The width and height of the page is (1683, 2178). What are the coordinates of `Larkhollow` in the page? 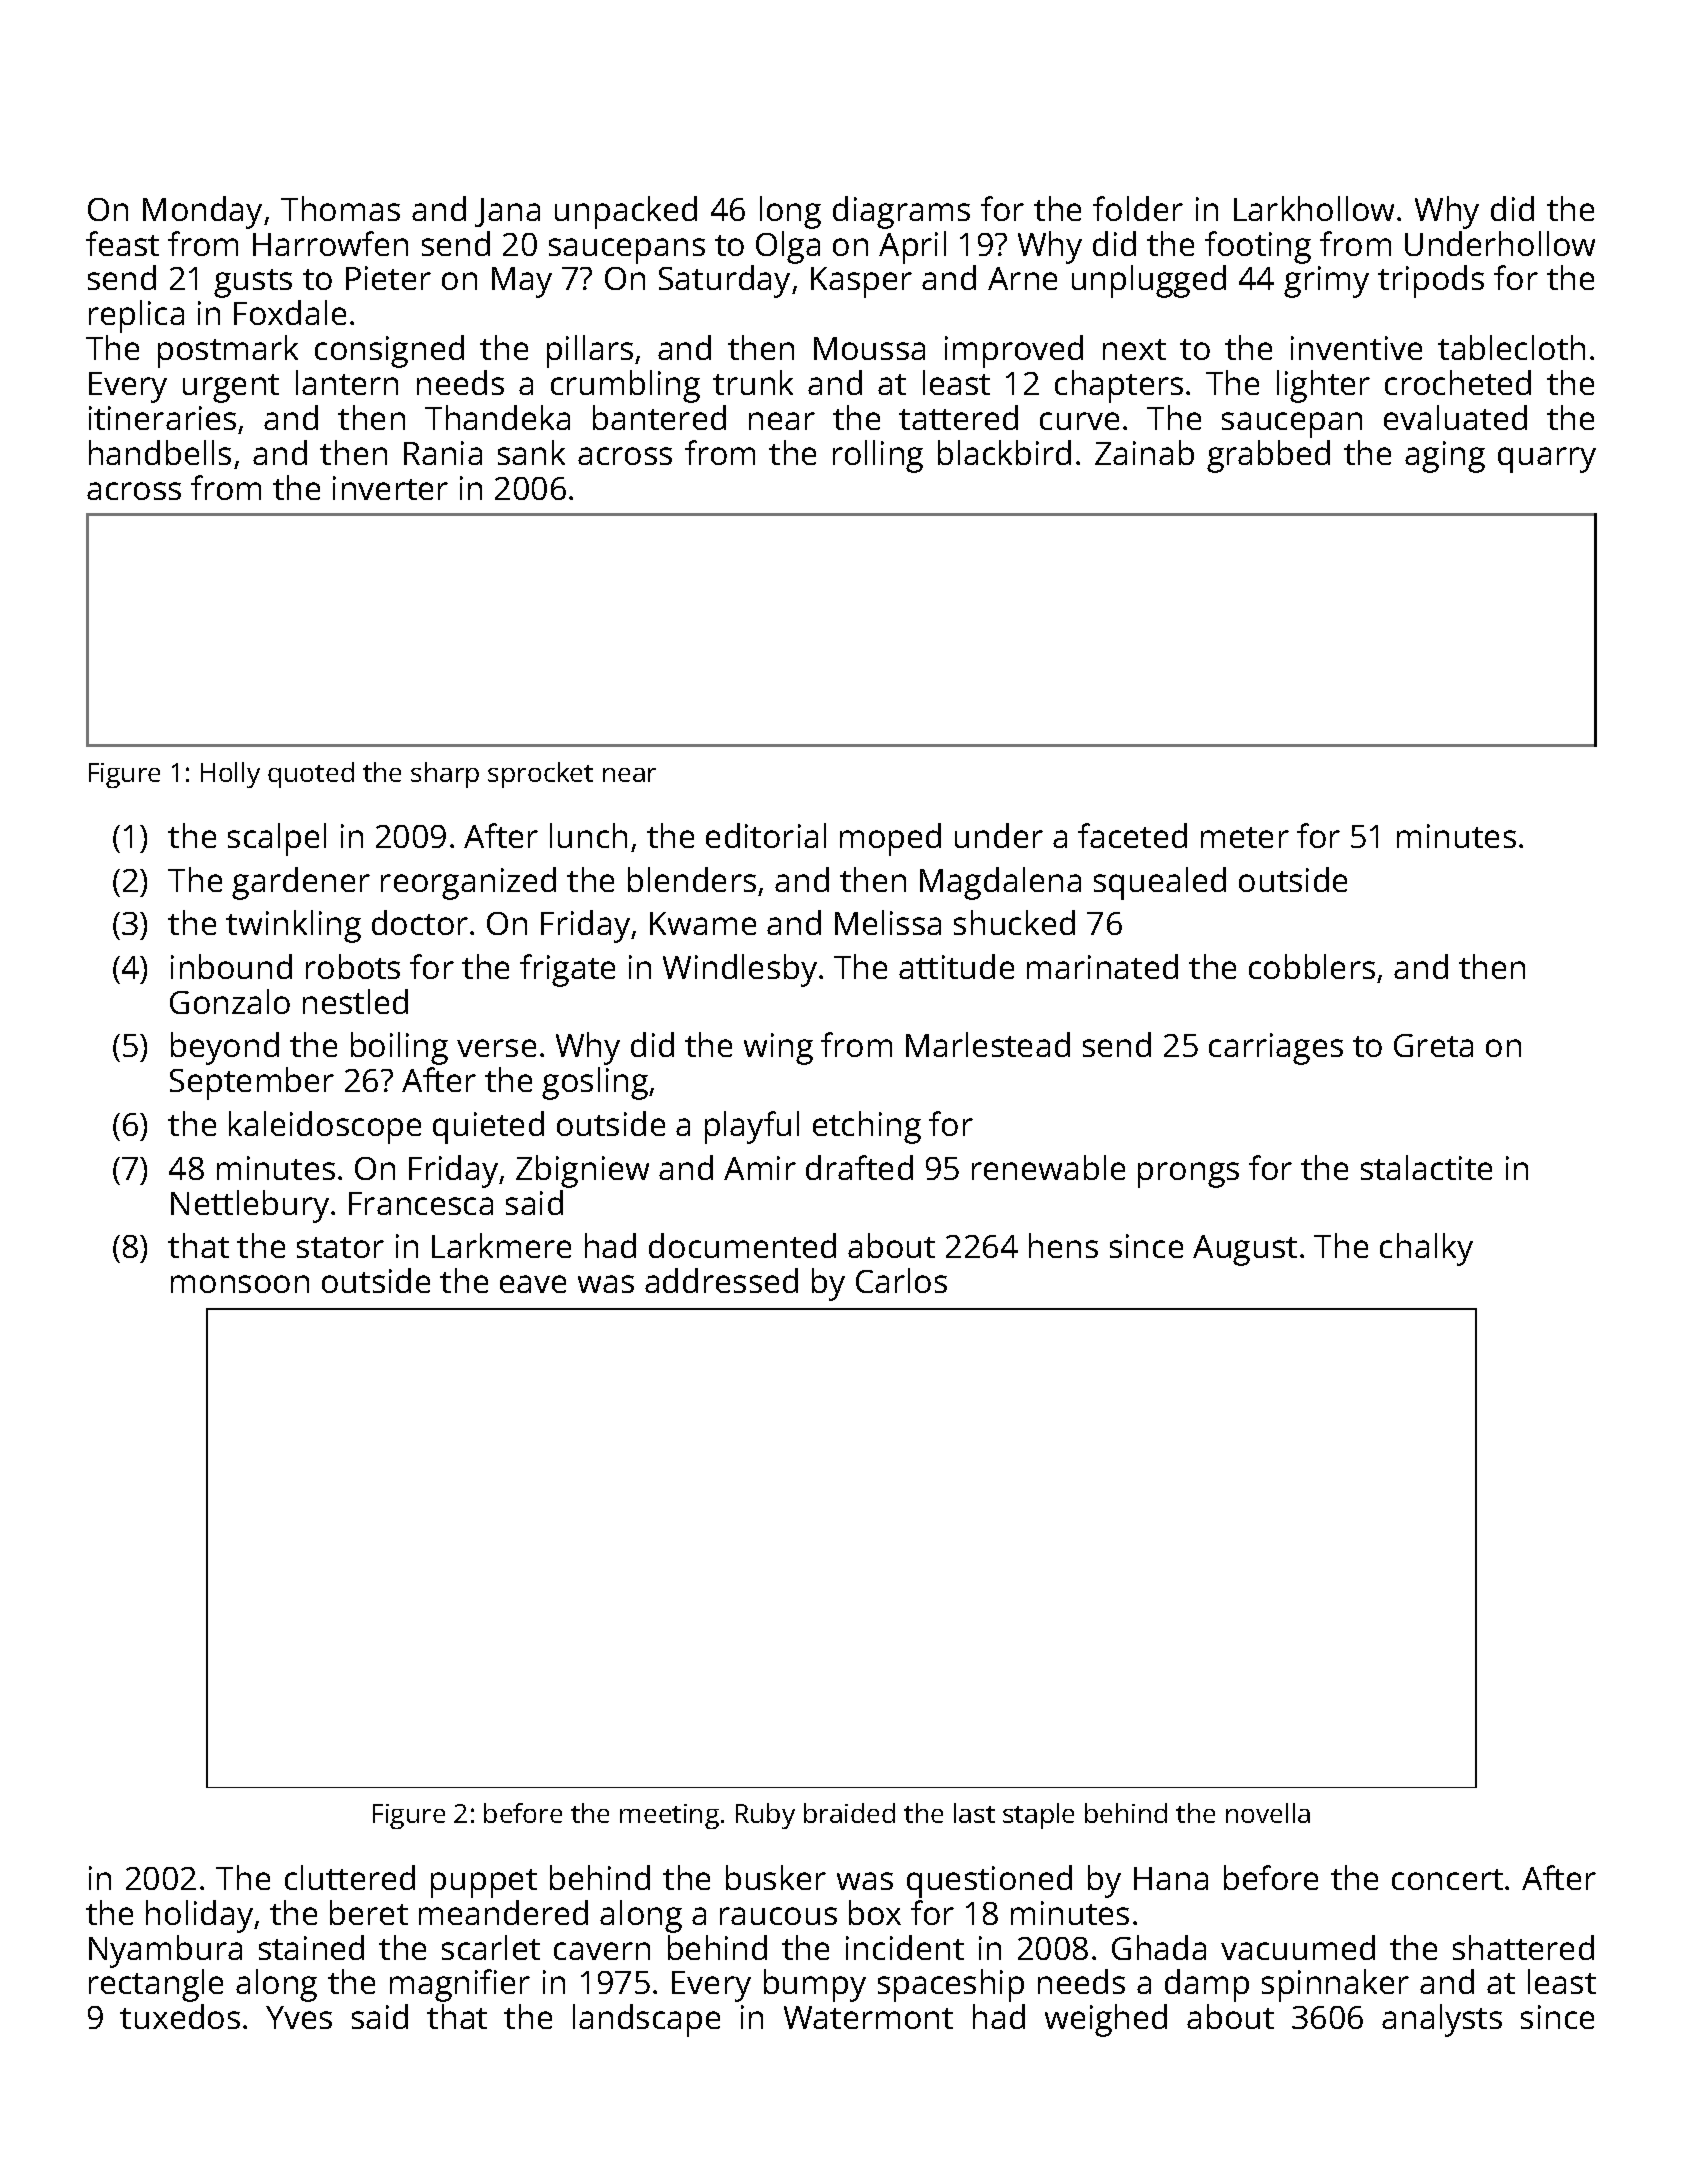 It's located at (1314, 208).
